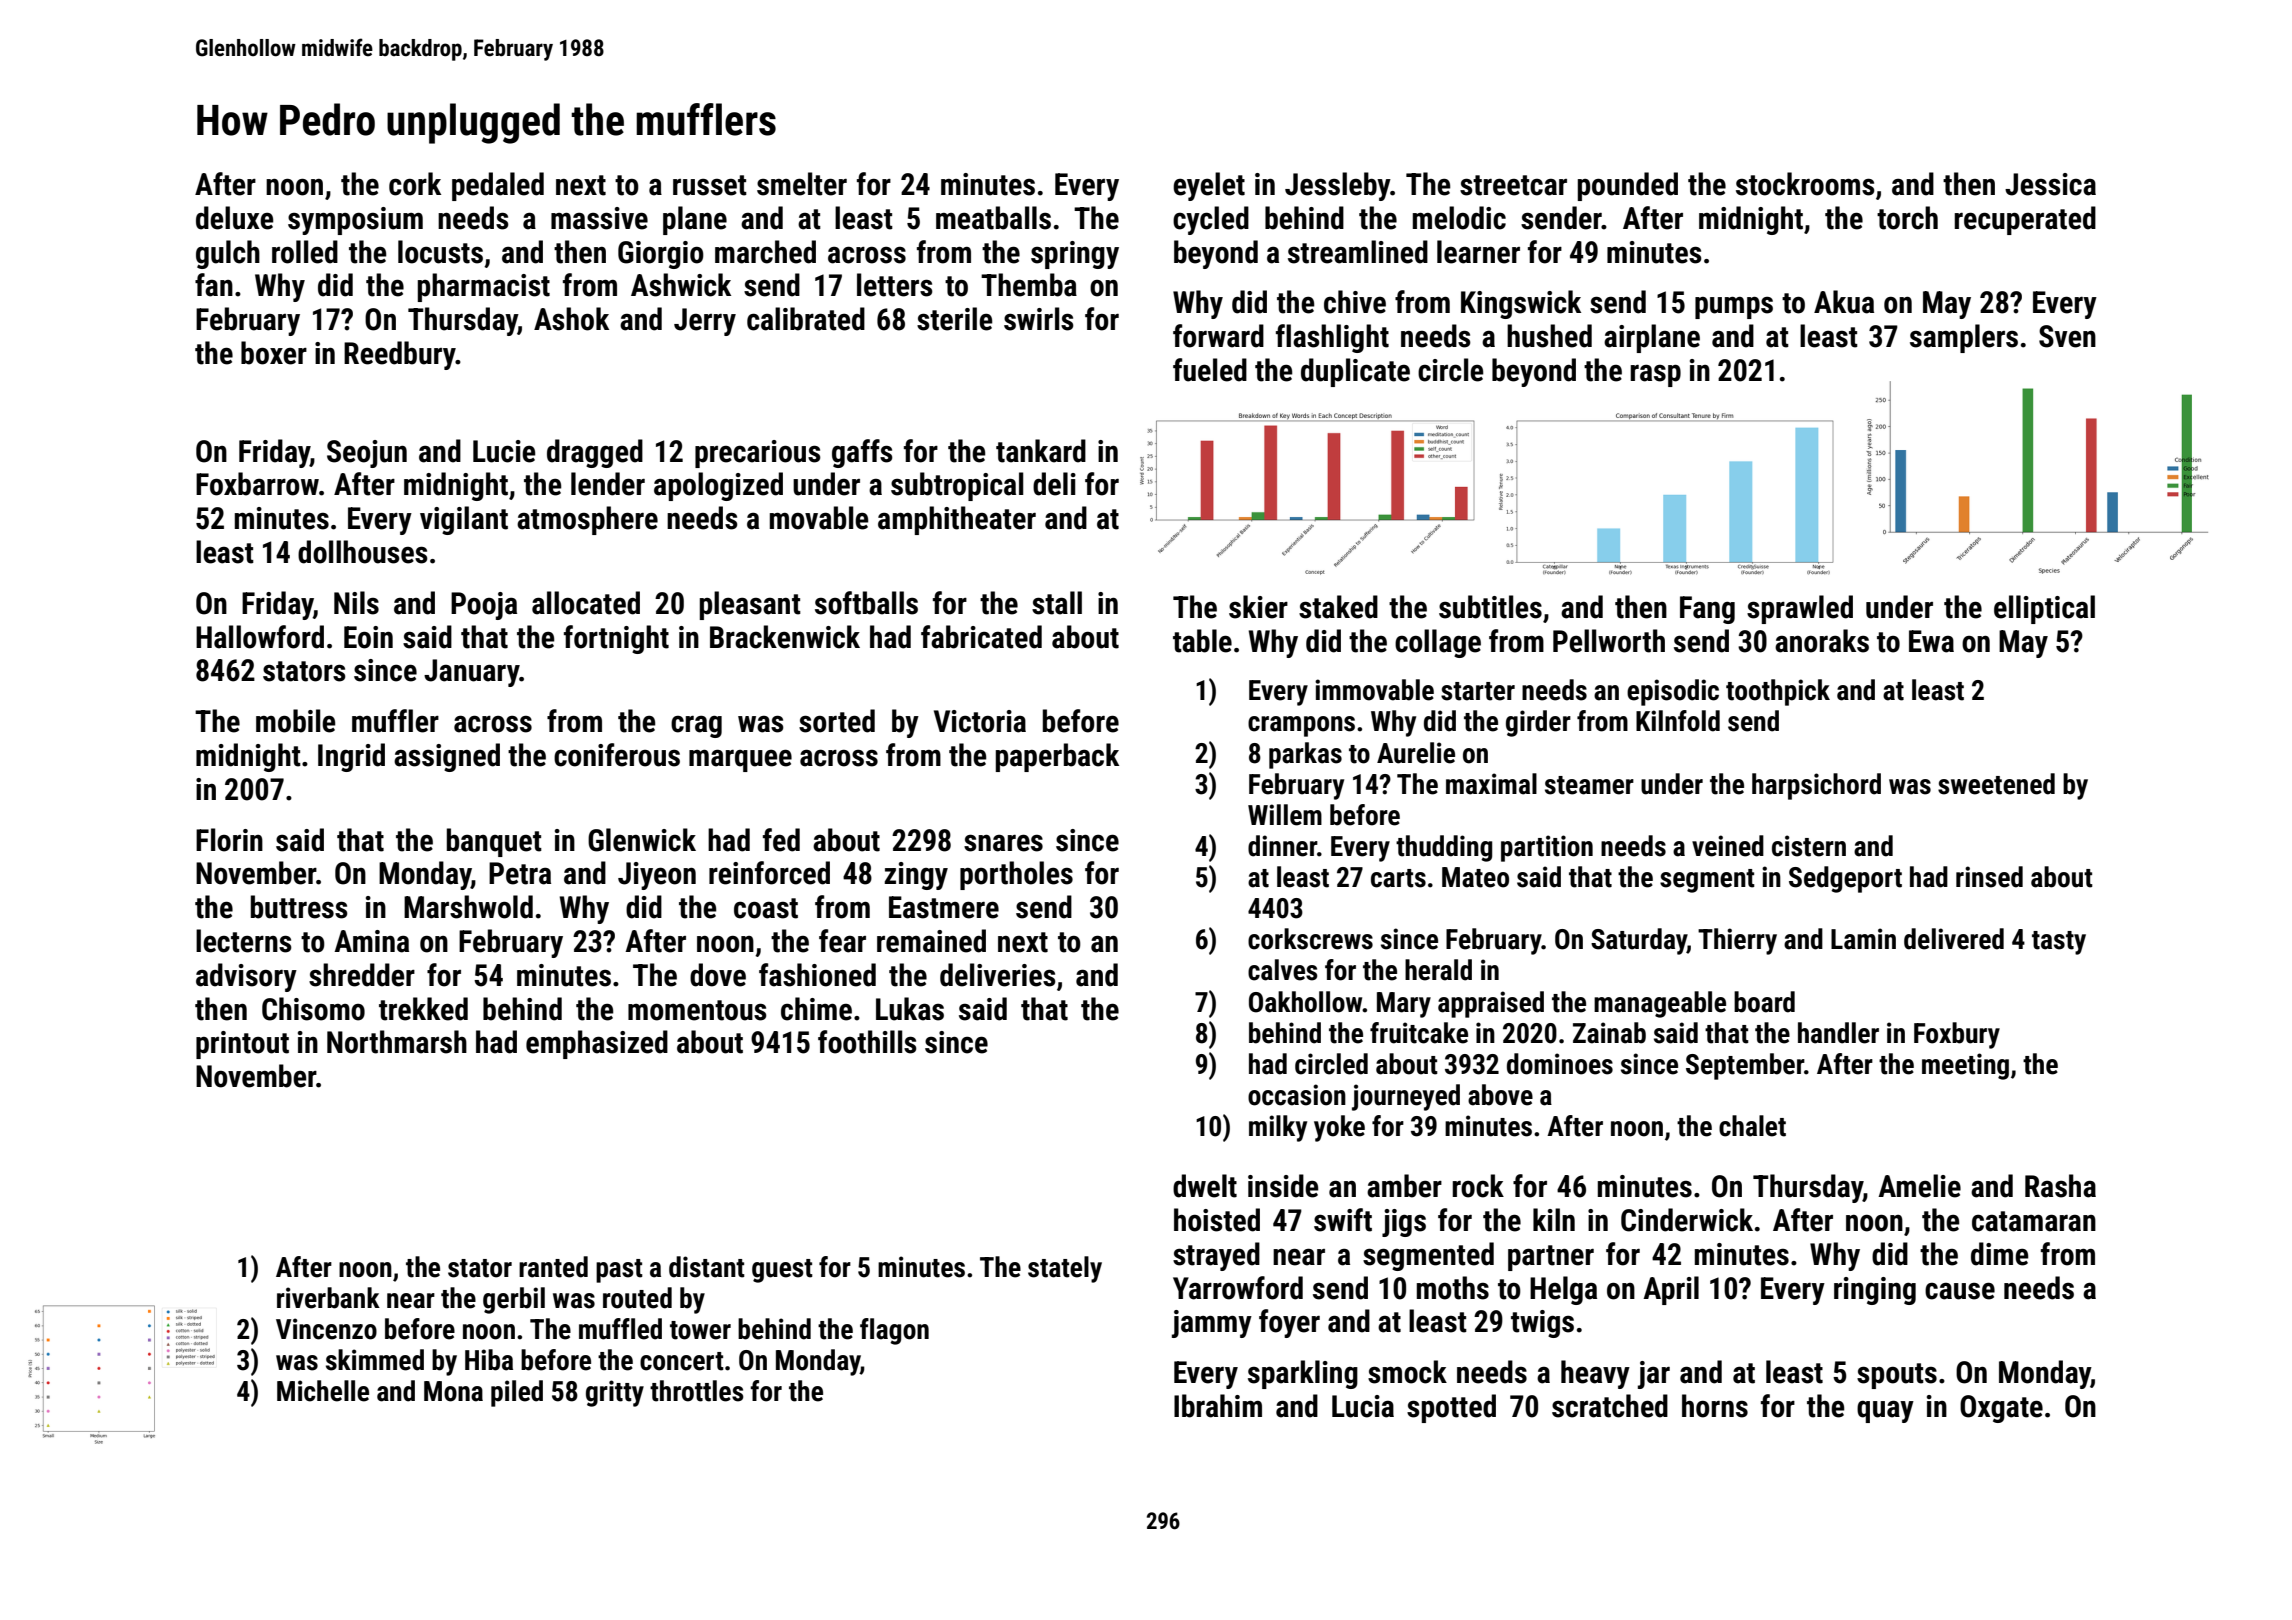  What do you see at coordinates (599, 218) in the page?
I see `massive` at bounding box center [599, 218].
